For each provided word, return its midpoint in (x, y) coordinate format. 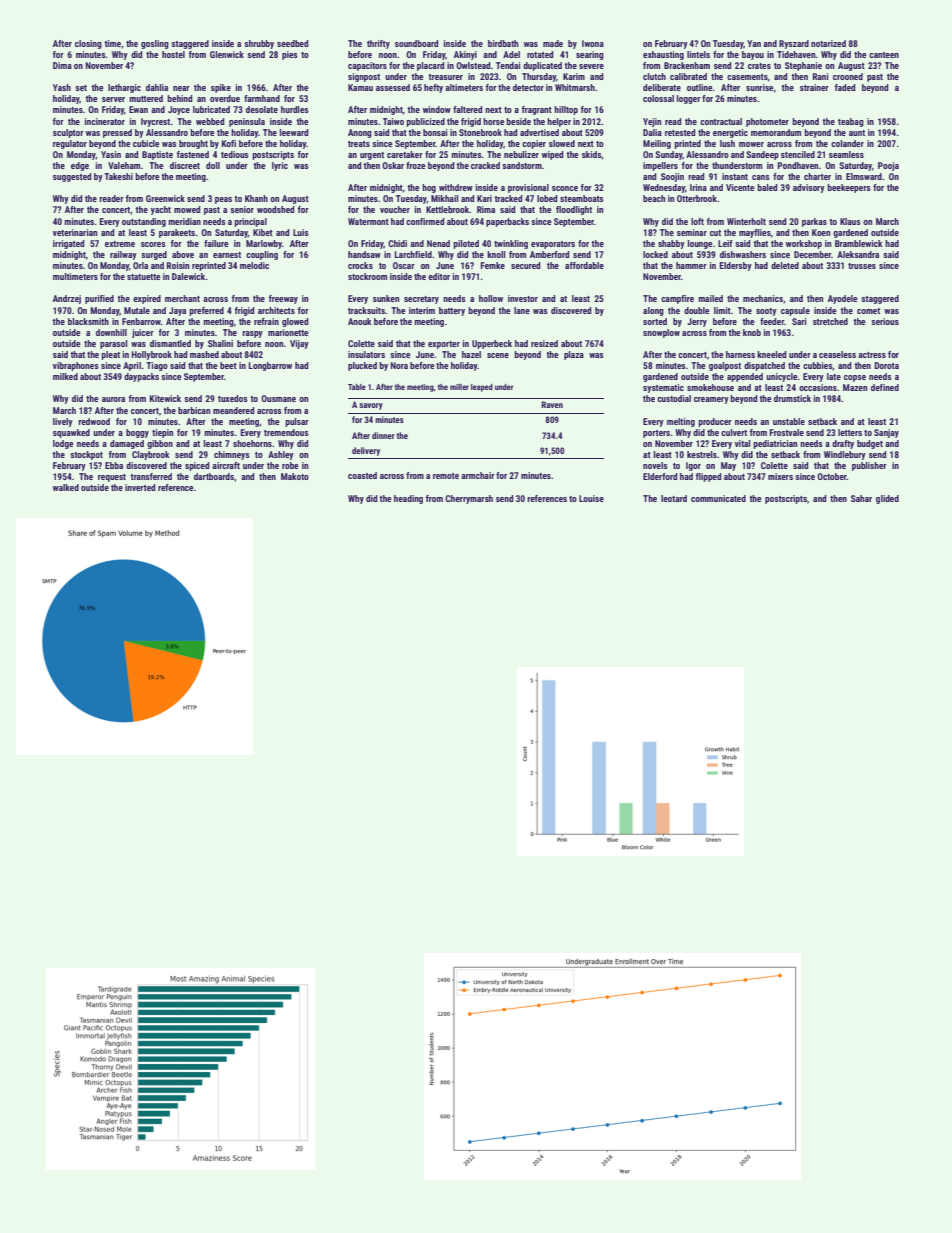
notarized (828, 43)
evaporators (553, 245)
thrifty (378, 44)
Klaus (850, 221)
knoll (496, 254)
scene (498, 355)
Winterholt (746, 221)
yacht (161, 210)
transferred (151, 476)
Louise (591, 498)
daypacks (141, 377)
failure (216, 243)
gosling (155, 44)
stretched (830, 321)
